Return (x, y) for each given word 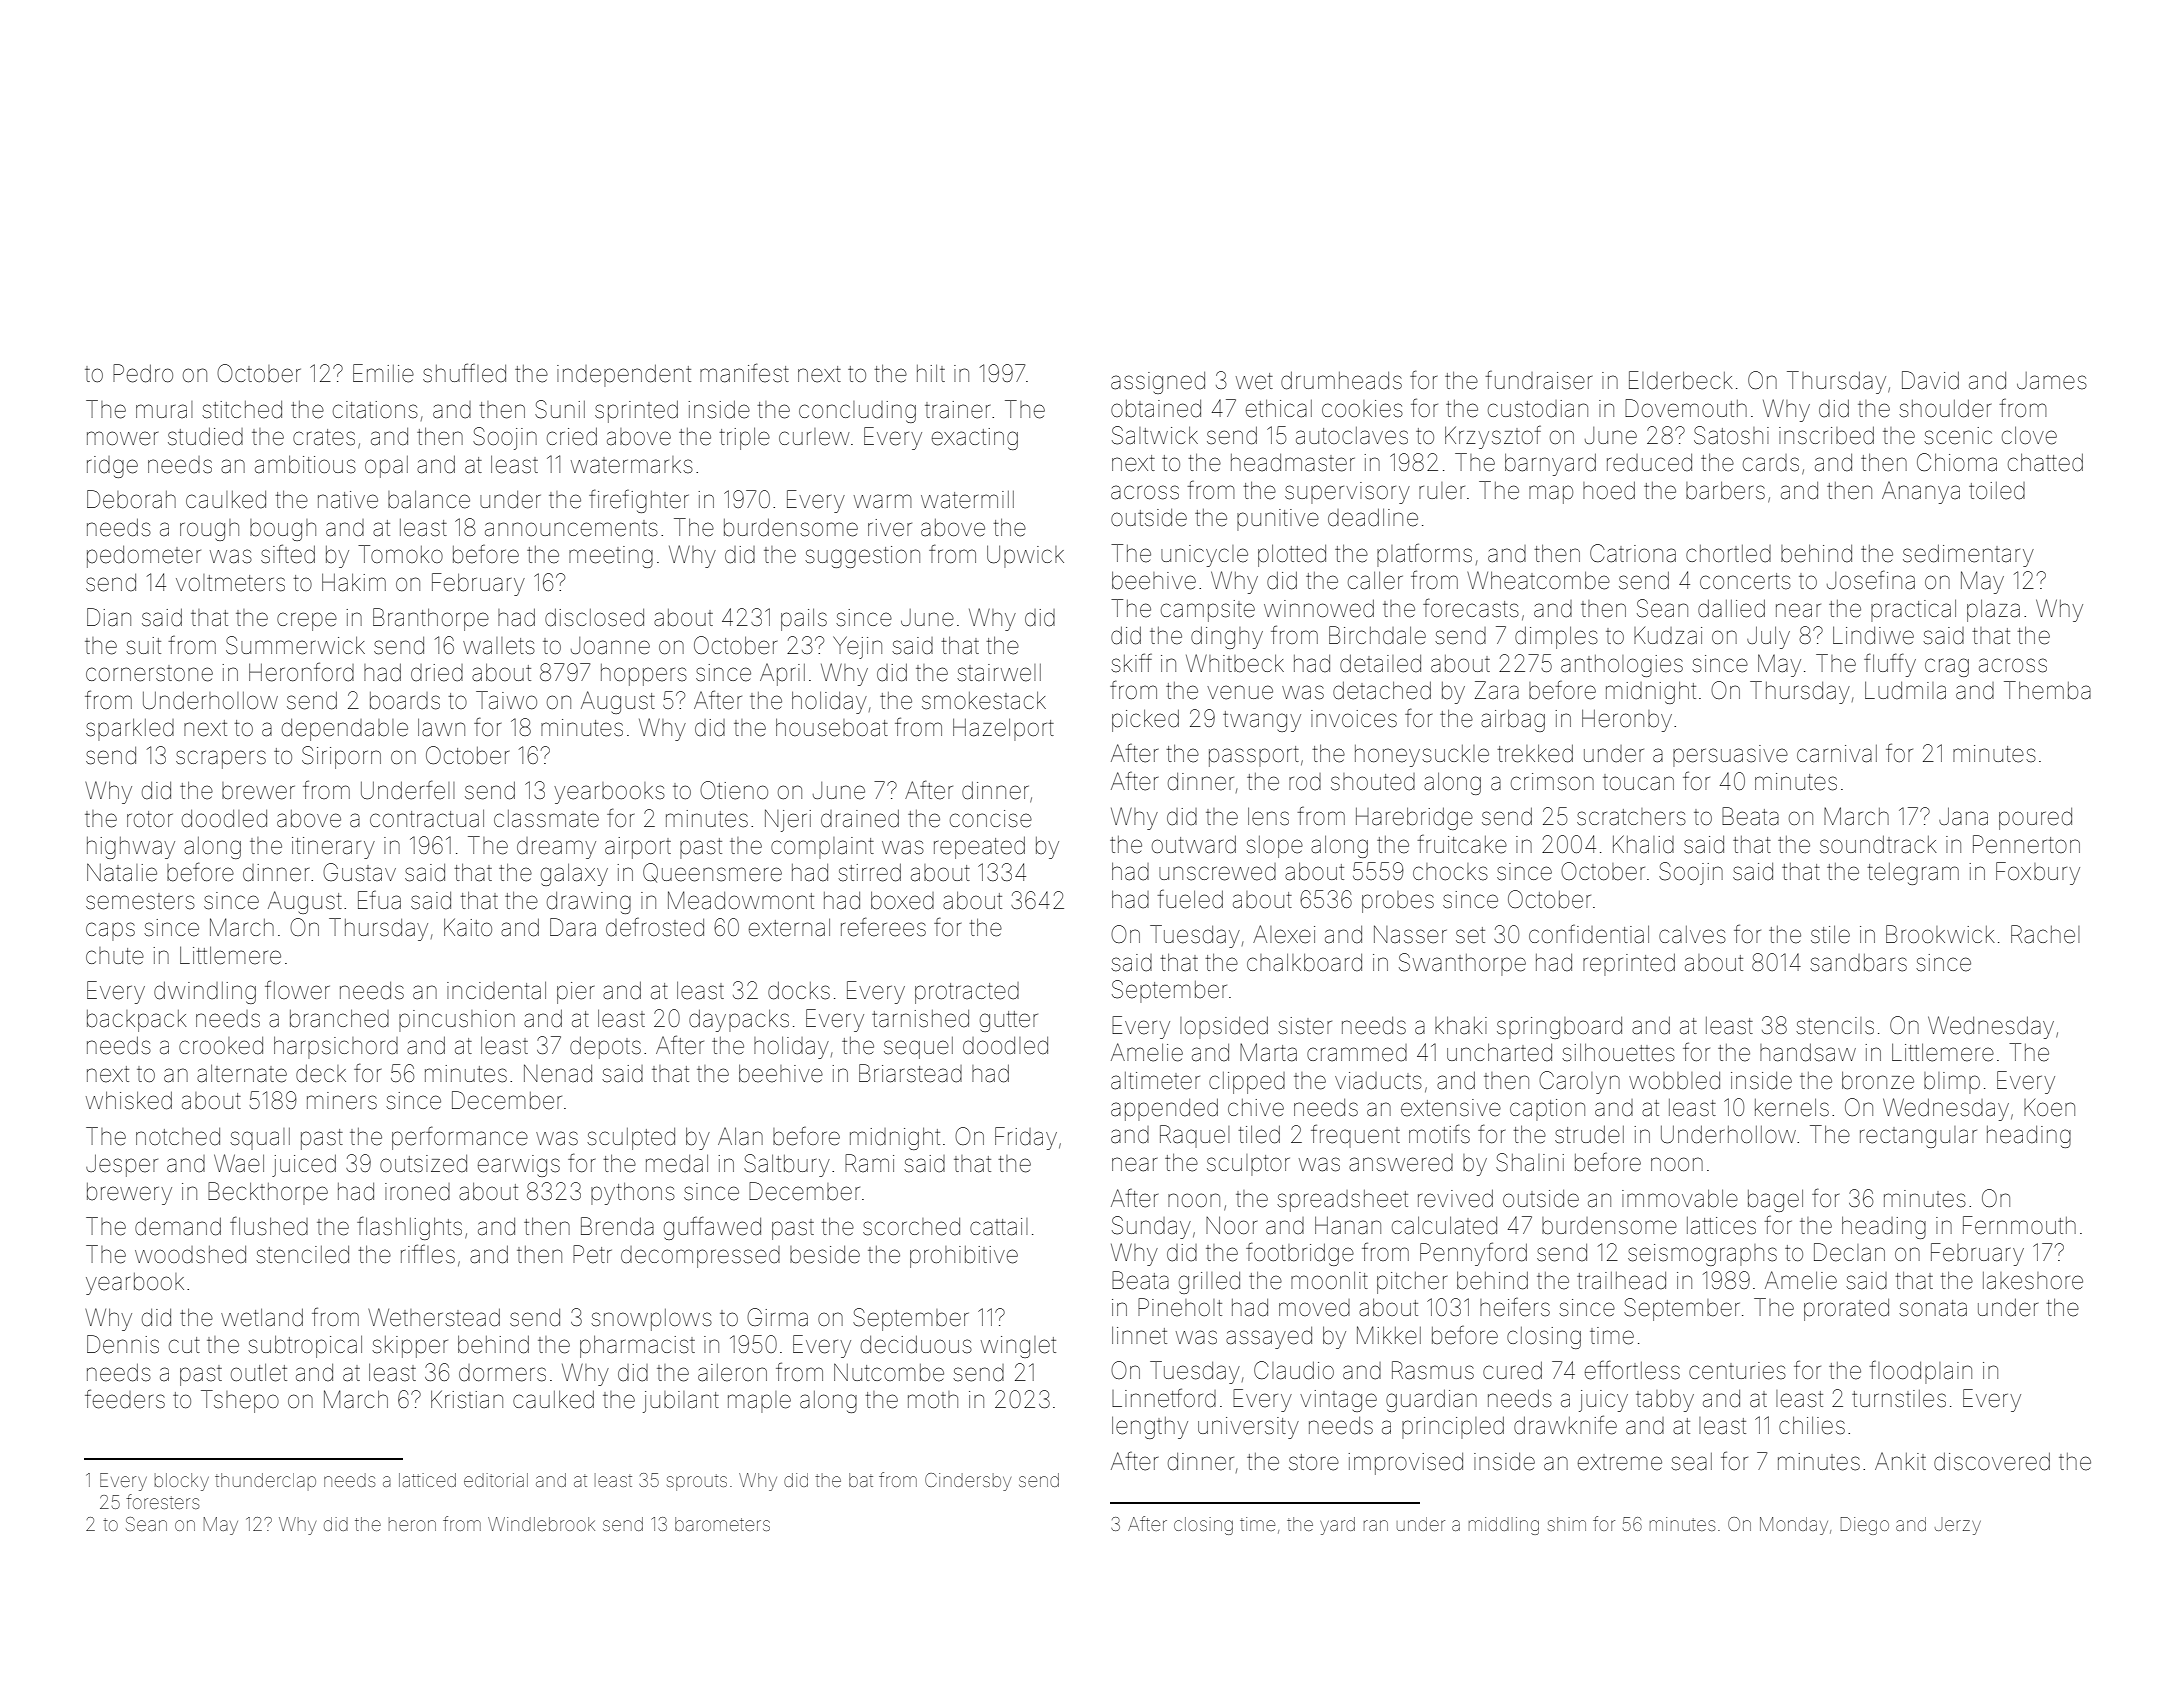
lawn (441, 727)
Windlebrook (541, 1524)
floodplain (1921, 1372)
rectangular (1918, 1137)
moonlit (1329, 1280)
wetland (262, 1317)
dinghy (1227, 637)
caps (110, 931)
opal (386, 467)
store (1314, 1462)
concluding (857, 412)
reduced (1649, 463)
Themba (2047, 690)
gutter (1009, 1021)
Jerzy (1958, 1527)
